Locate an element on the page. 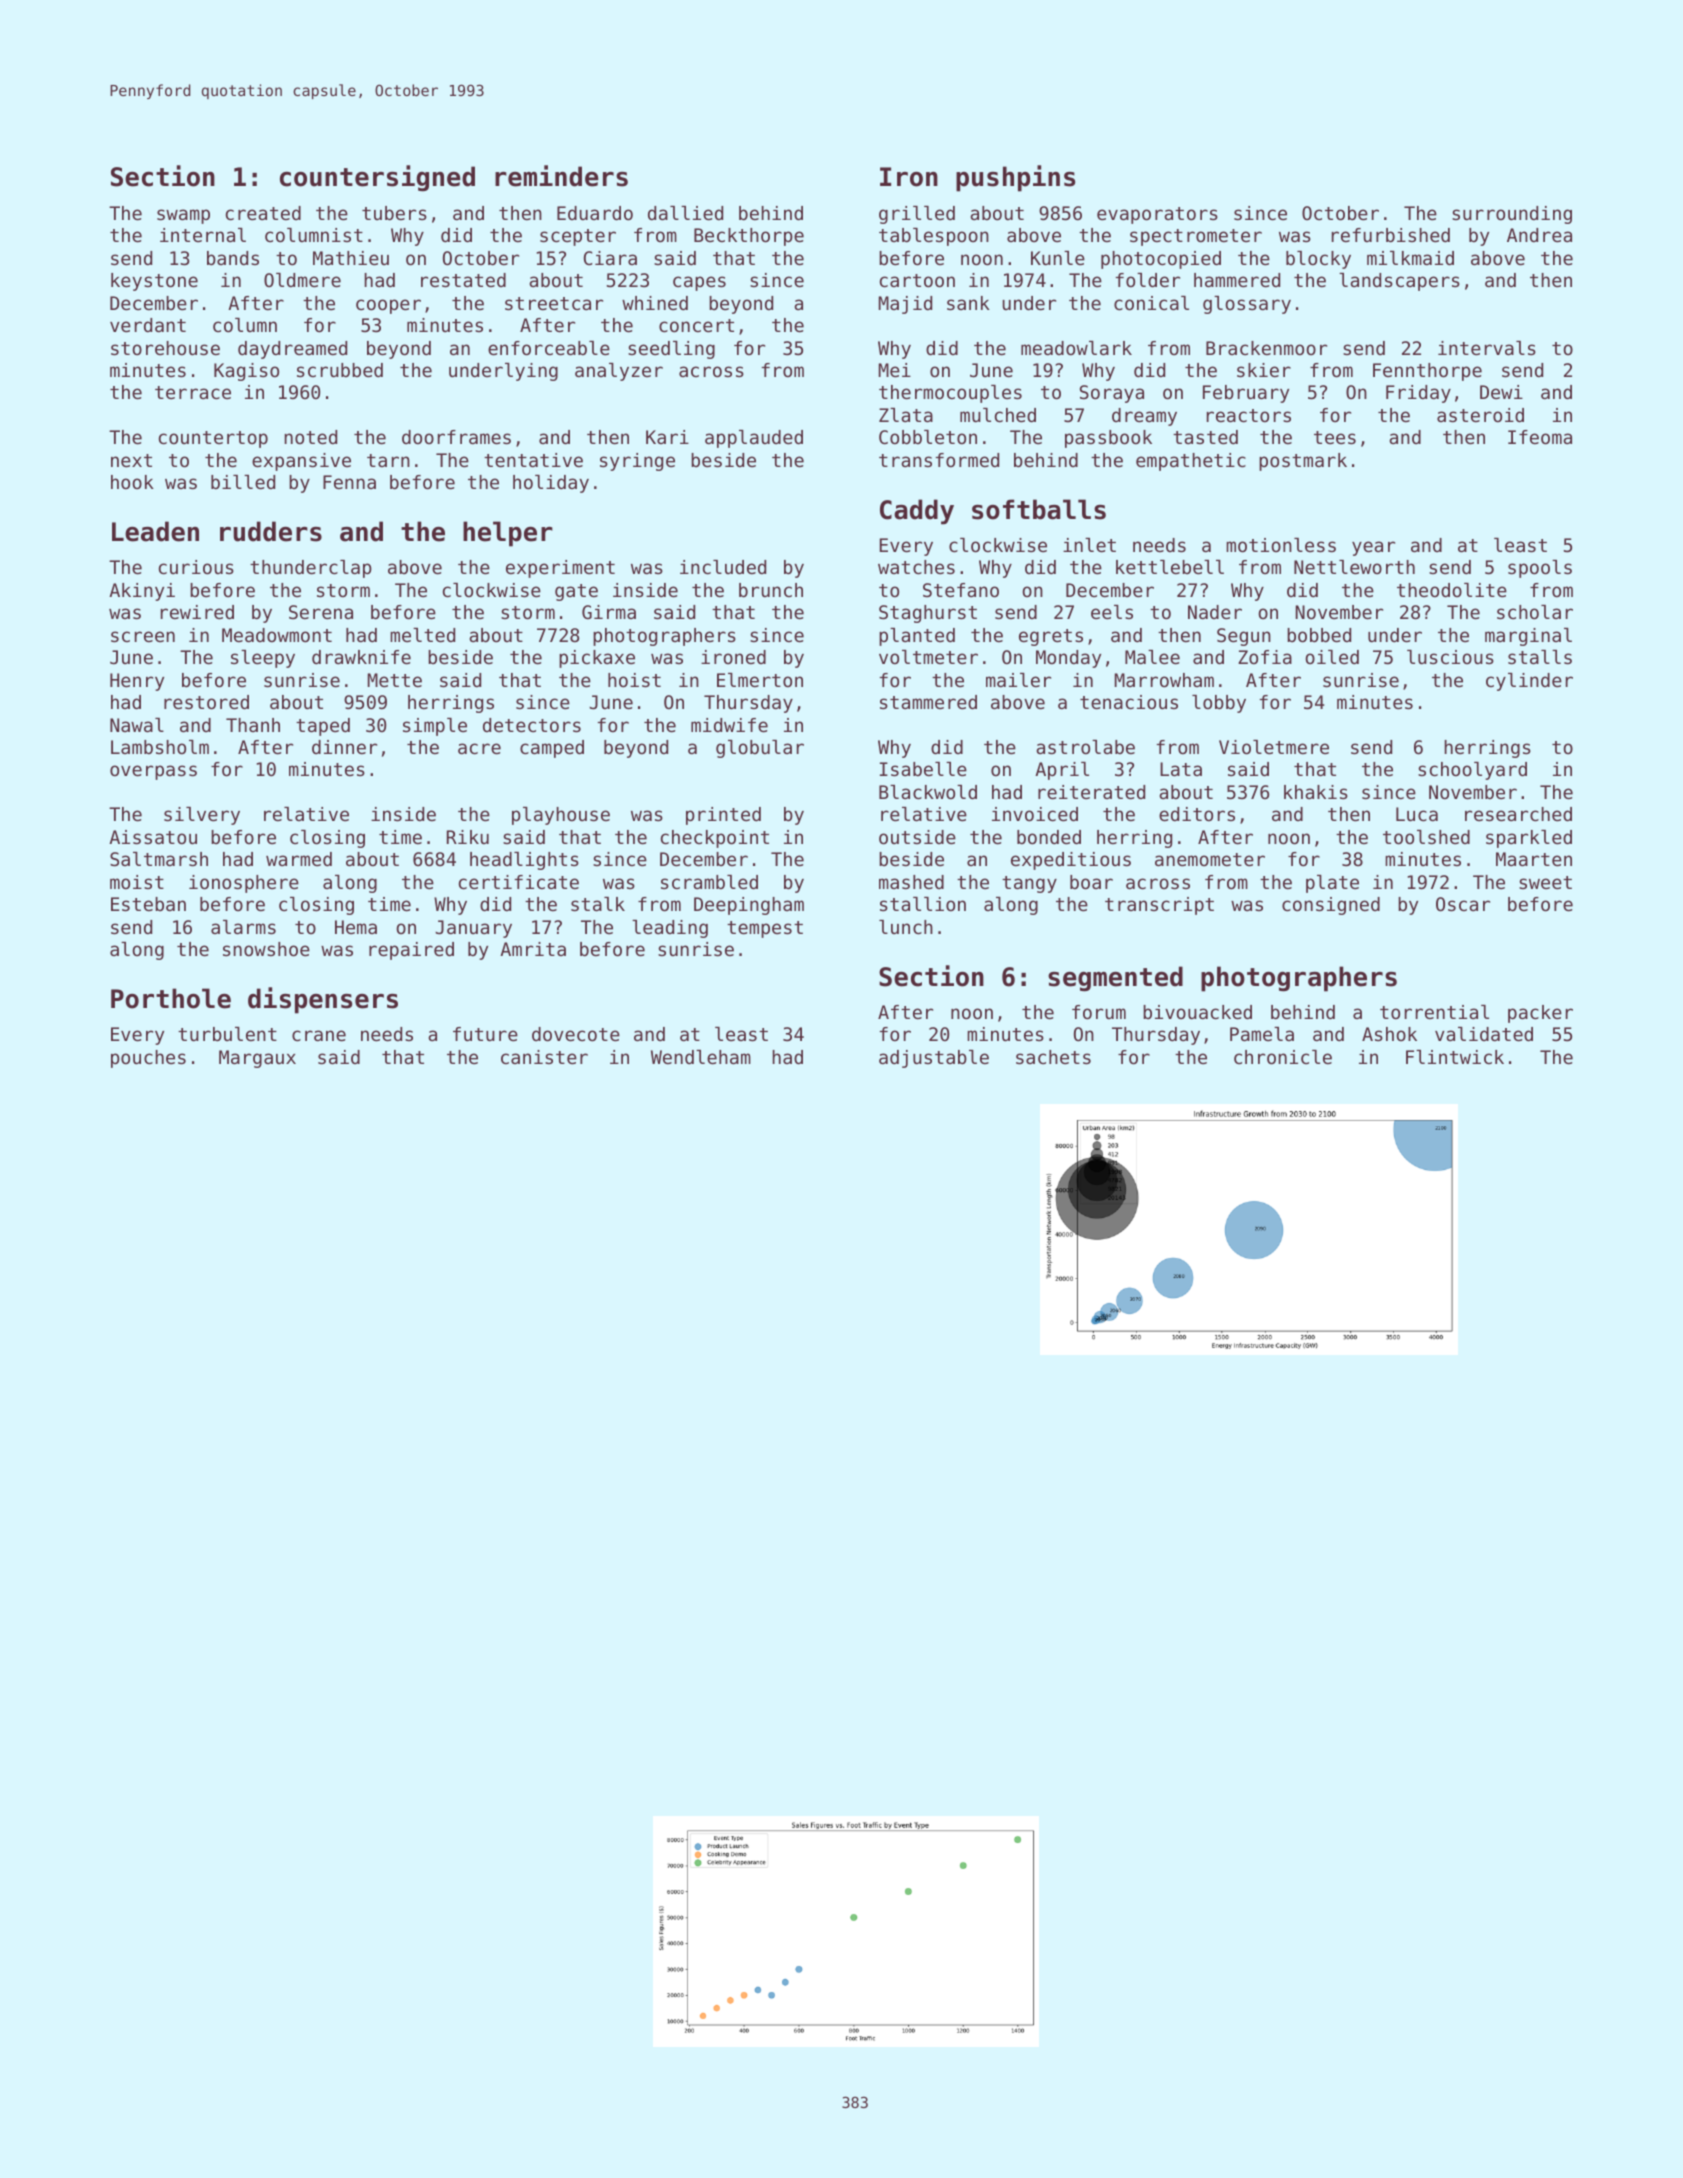 The height and width of the page is (2178, 1683). oiled is located at coordinates (1332, 657).
